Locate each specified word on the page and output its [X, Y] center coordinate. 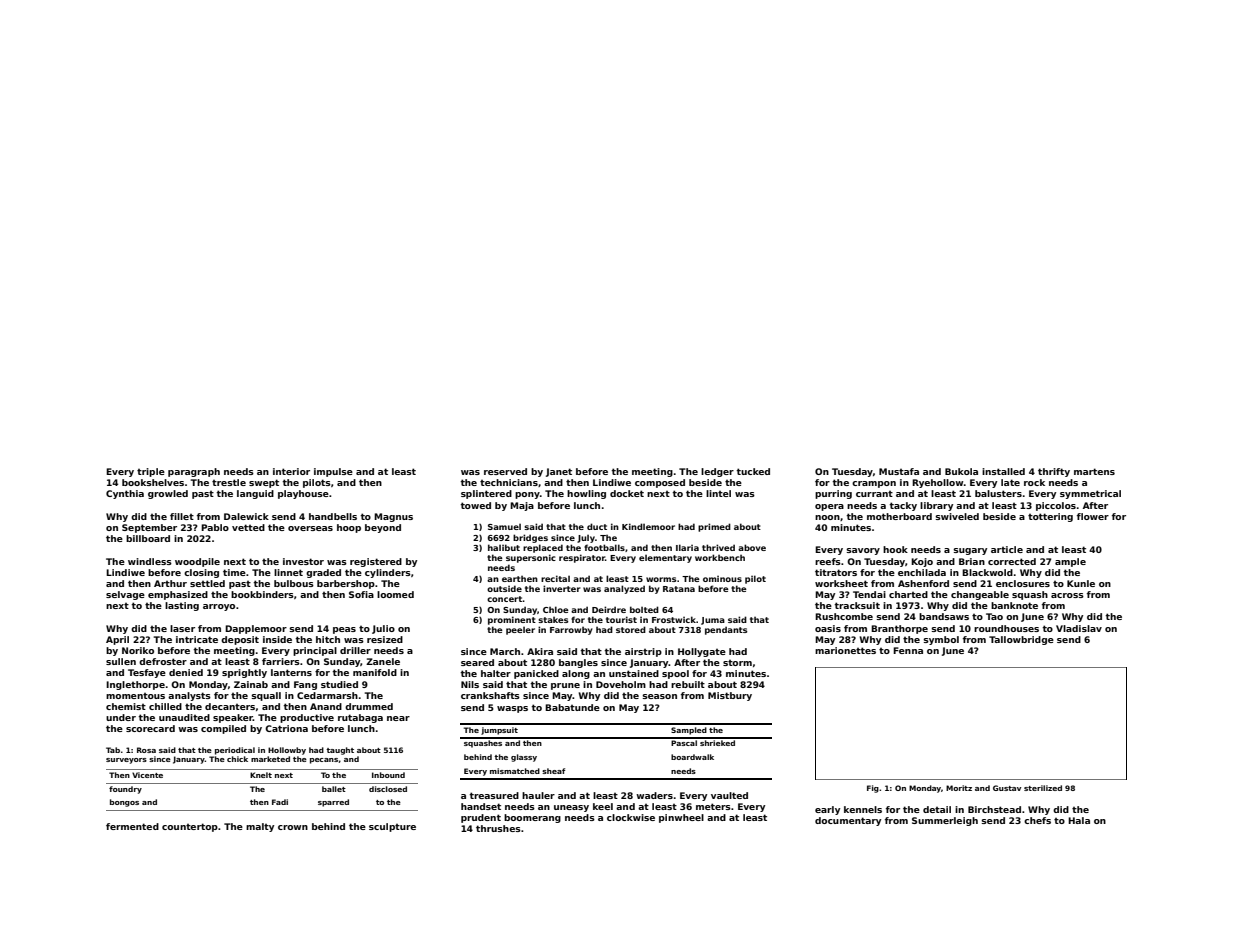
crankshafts [490, 695]
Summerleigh [945, 821]
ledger [717, 472]
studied [339, 684]
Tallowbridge [1021, 640]
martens [1094, 471]
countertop [190, 827]
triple [151, 472]
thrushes [498, 828]
